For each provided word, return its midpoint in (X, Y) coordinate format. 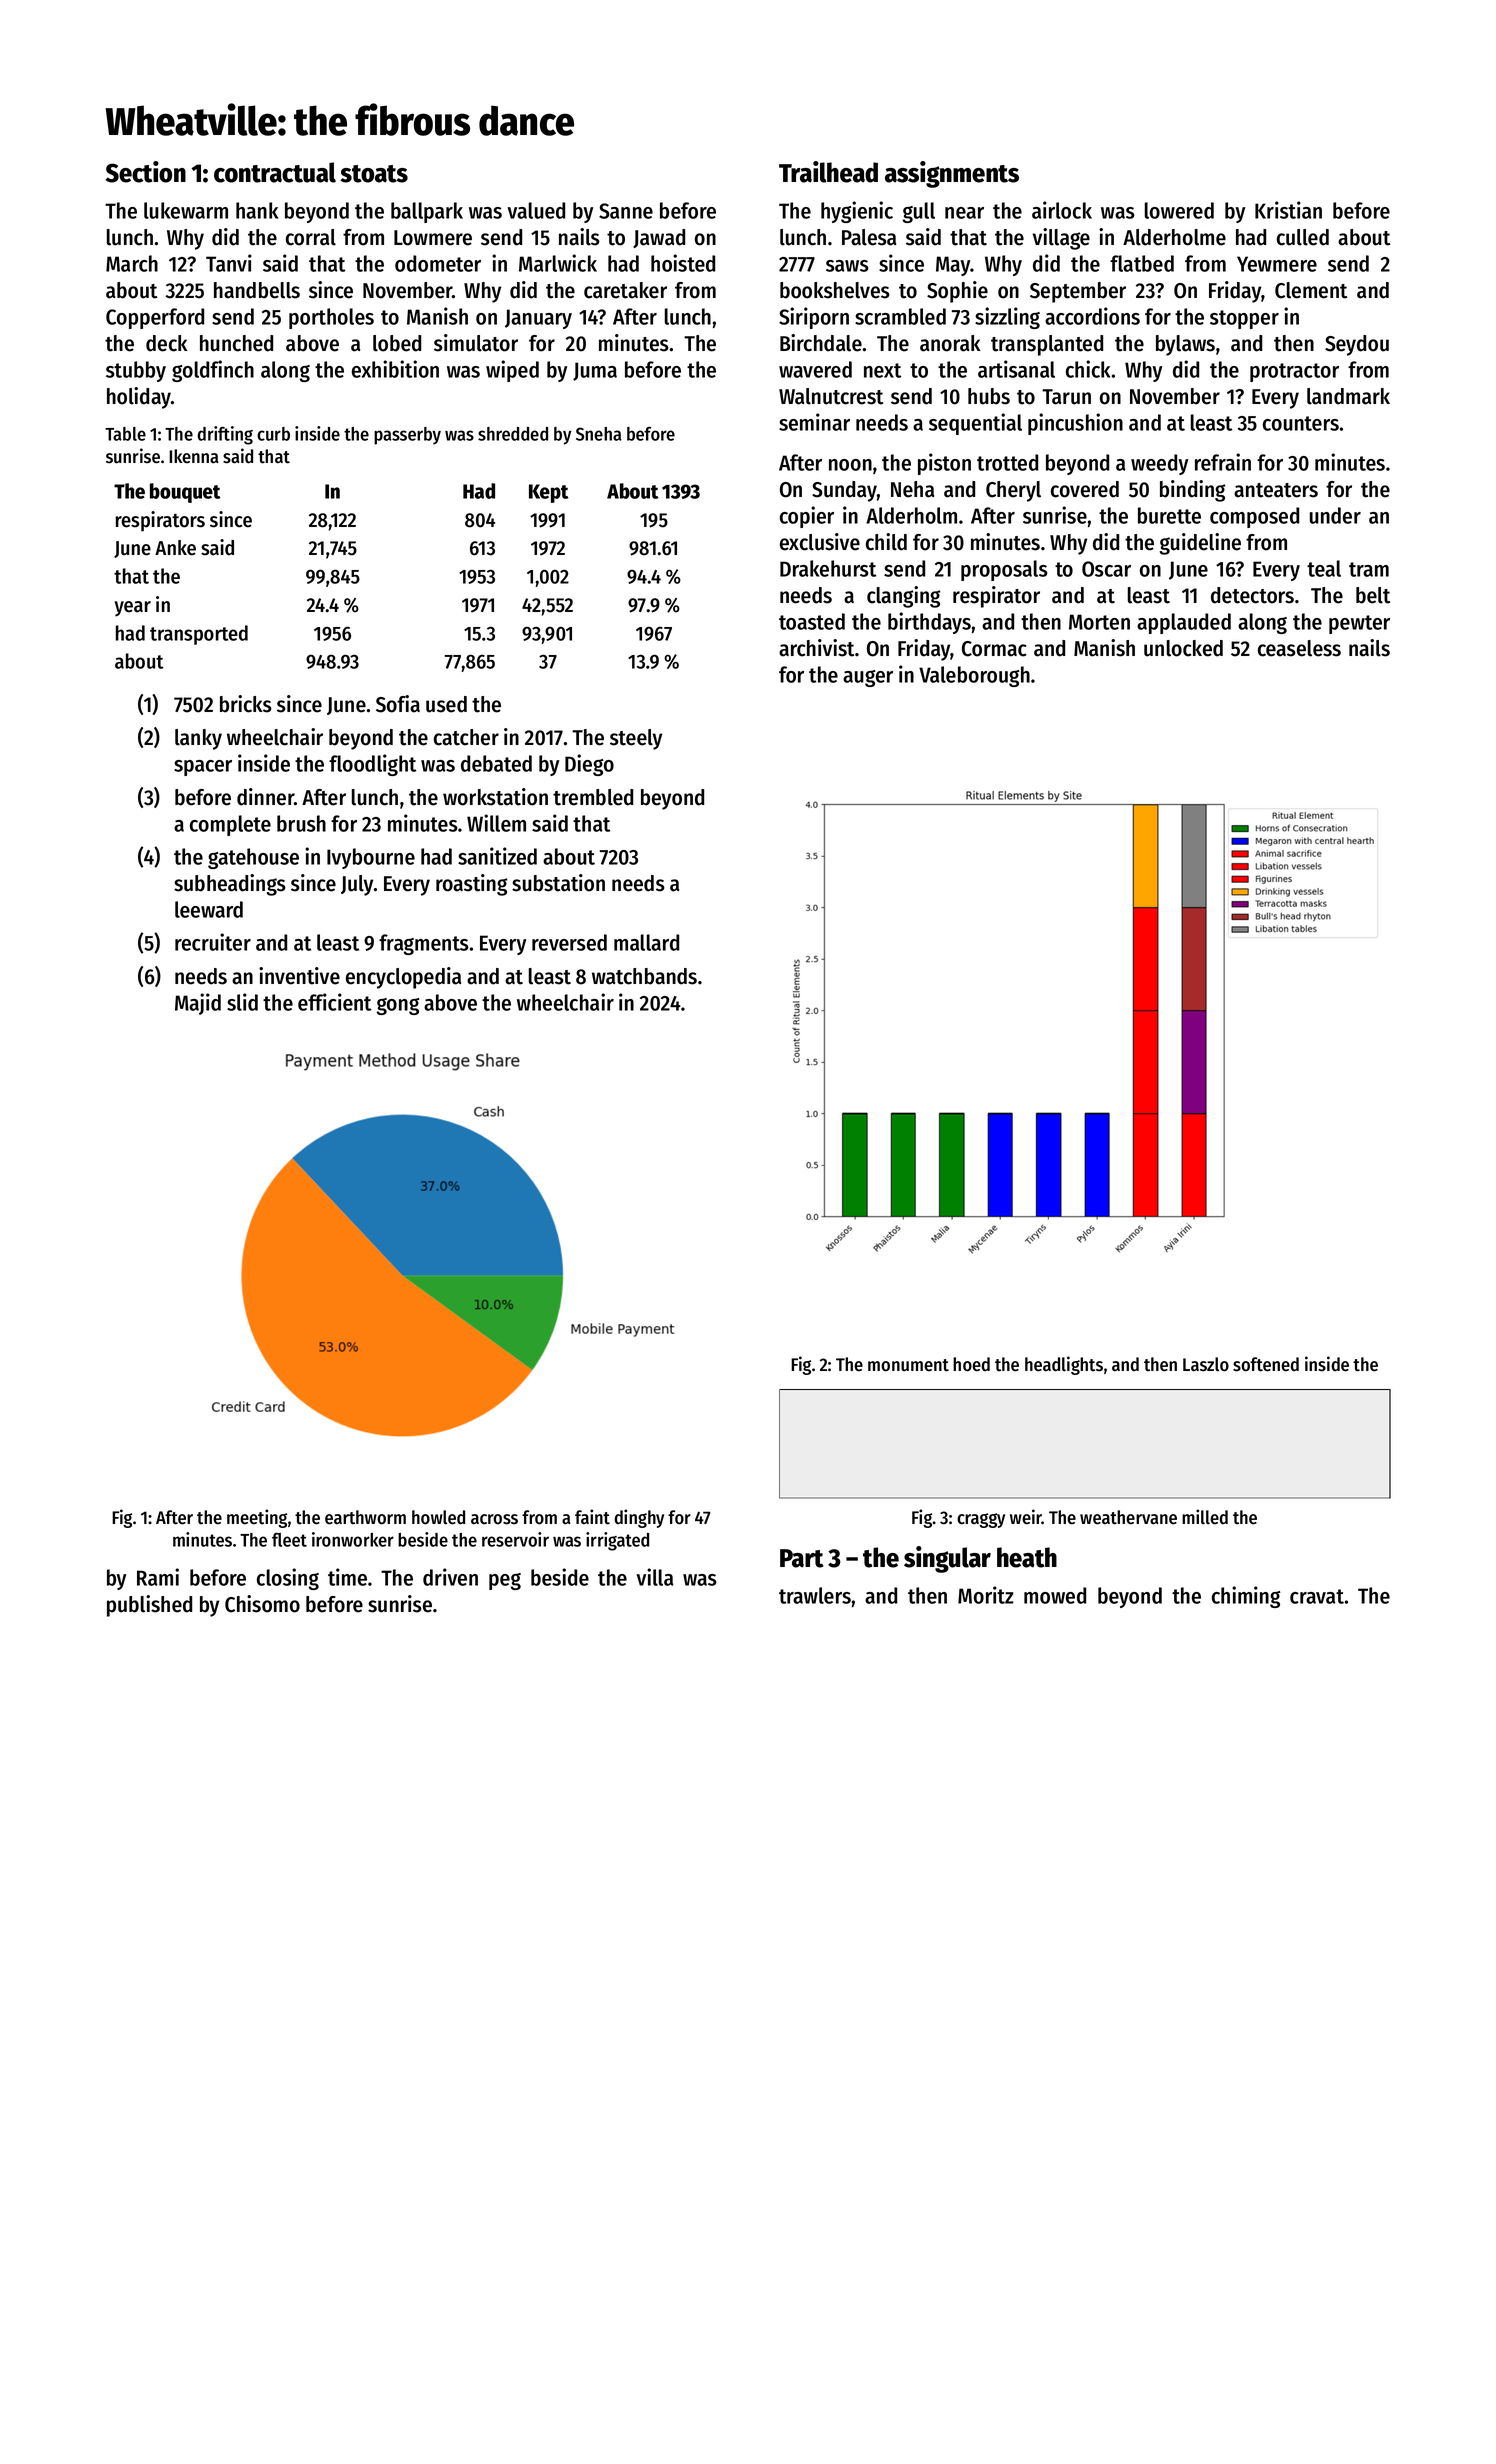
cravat (1317, 1596)
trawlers (815, 1595)
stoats (374, 174)
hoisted (683, 263)
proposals (1004, 570)
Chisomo (262, 1604)
